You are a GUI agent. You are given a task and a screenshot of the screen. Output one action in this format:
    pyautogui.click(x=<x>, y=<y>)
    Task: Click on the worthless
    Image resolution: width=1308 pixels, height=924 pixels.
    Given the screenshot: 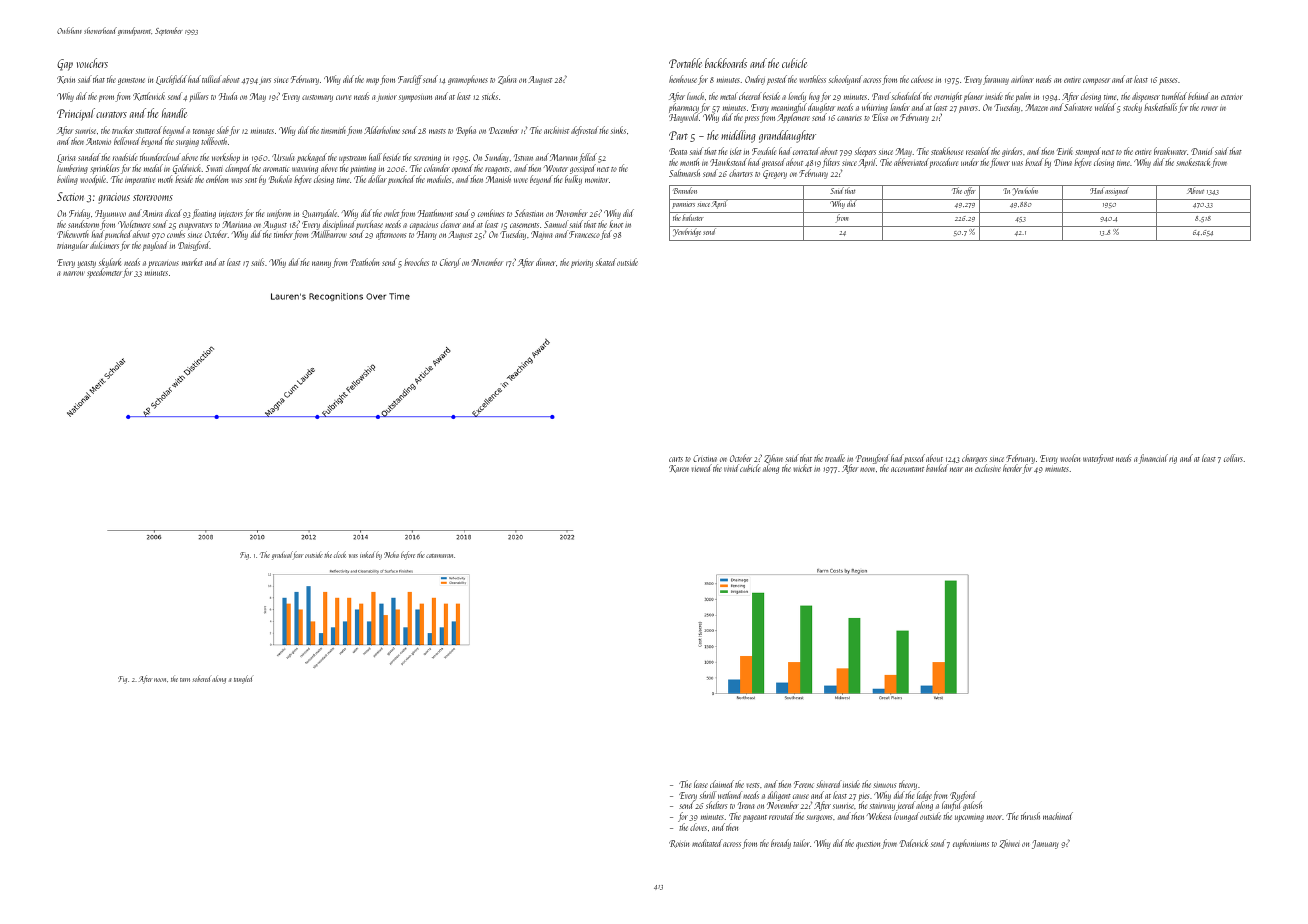 What is the action you would take?
    pyautogui.click(x=813, y=79)
